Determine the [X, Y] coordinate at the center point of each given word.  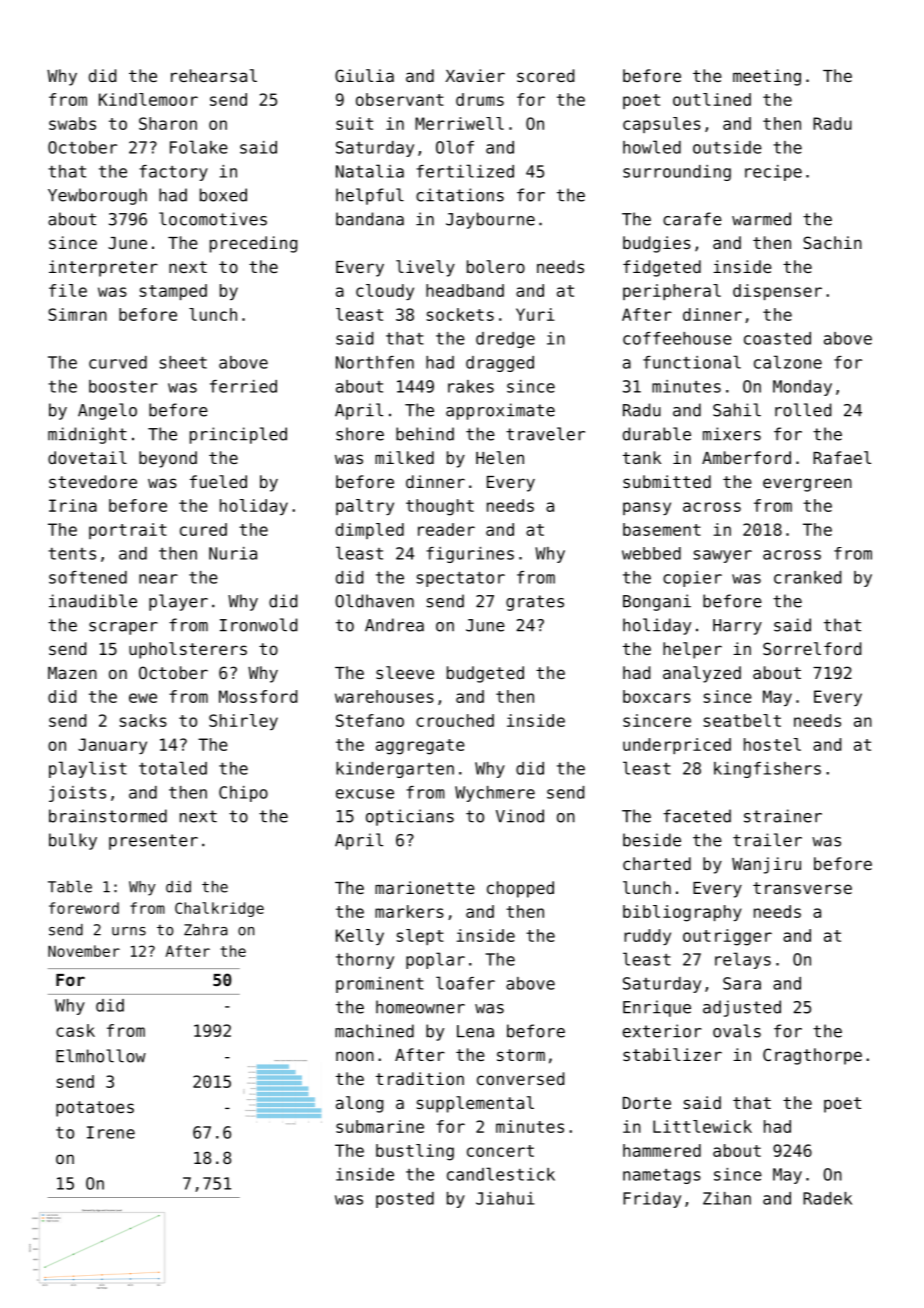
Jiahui [505, 1198]
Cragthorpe [812, 1056]
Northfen [375, 362]
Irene [111, 1132]
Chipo [243, 794]
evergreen [807, 485]
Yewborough [97, 196]
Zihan [727, 1198]
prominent [380, 985]
